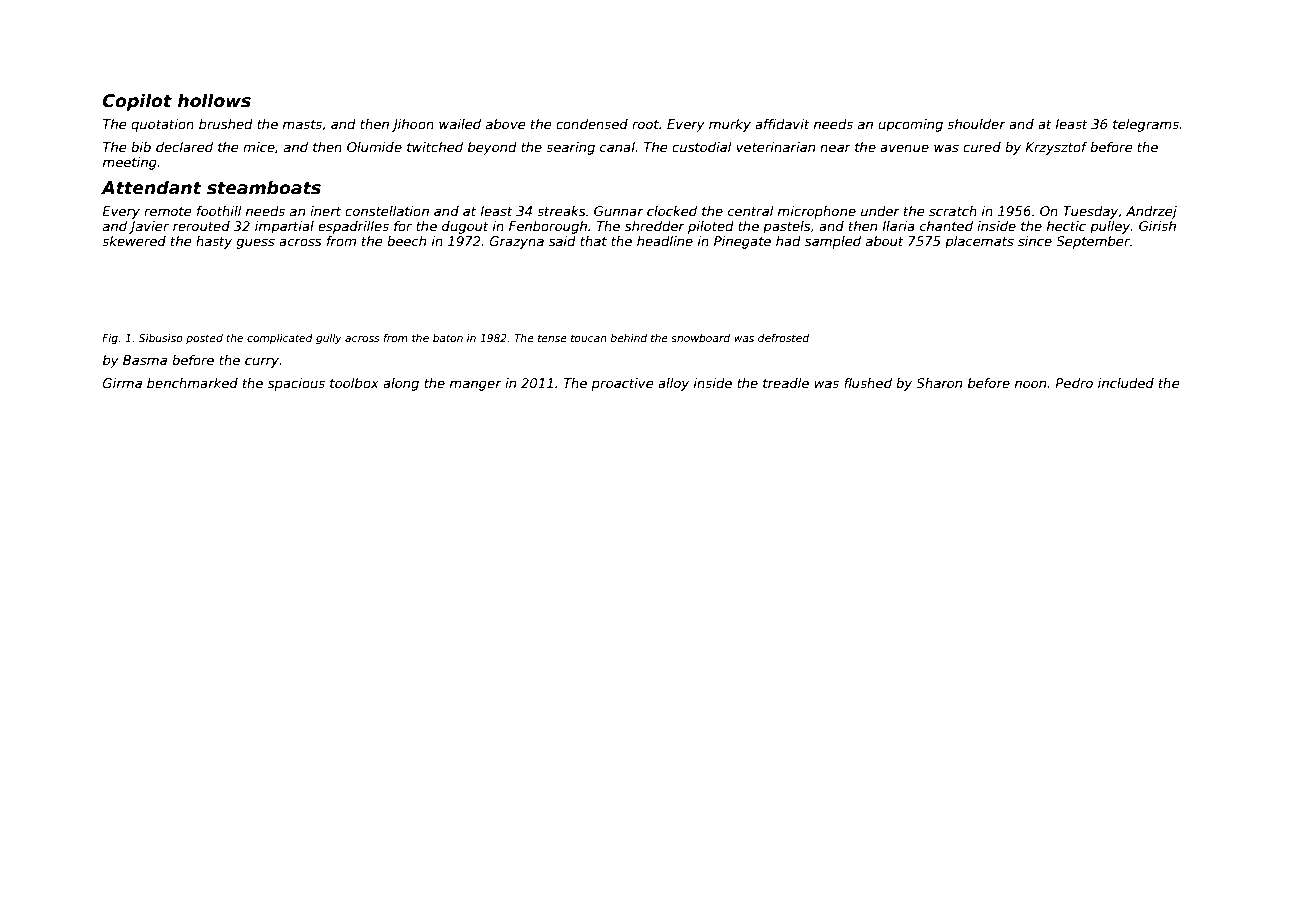 The height and width of the page is (924, 1308). I want to click on telegrams, so click(1146, 125).
